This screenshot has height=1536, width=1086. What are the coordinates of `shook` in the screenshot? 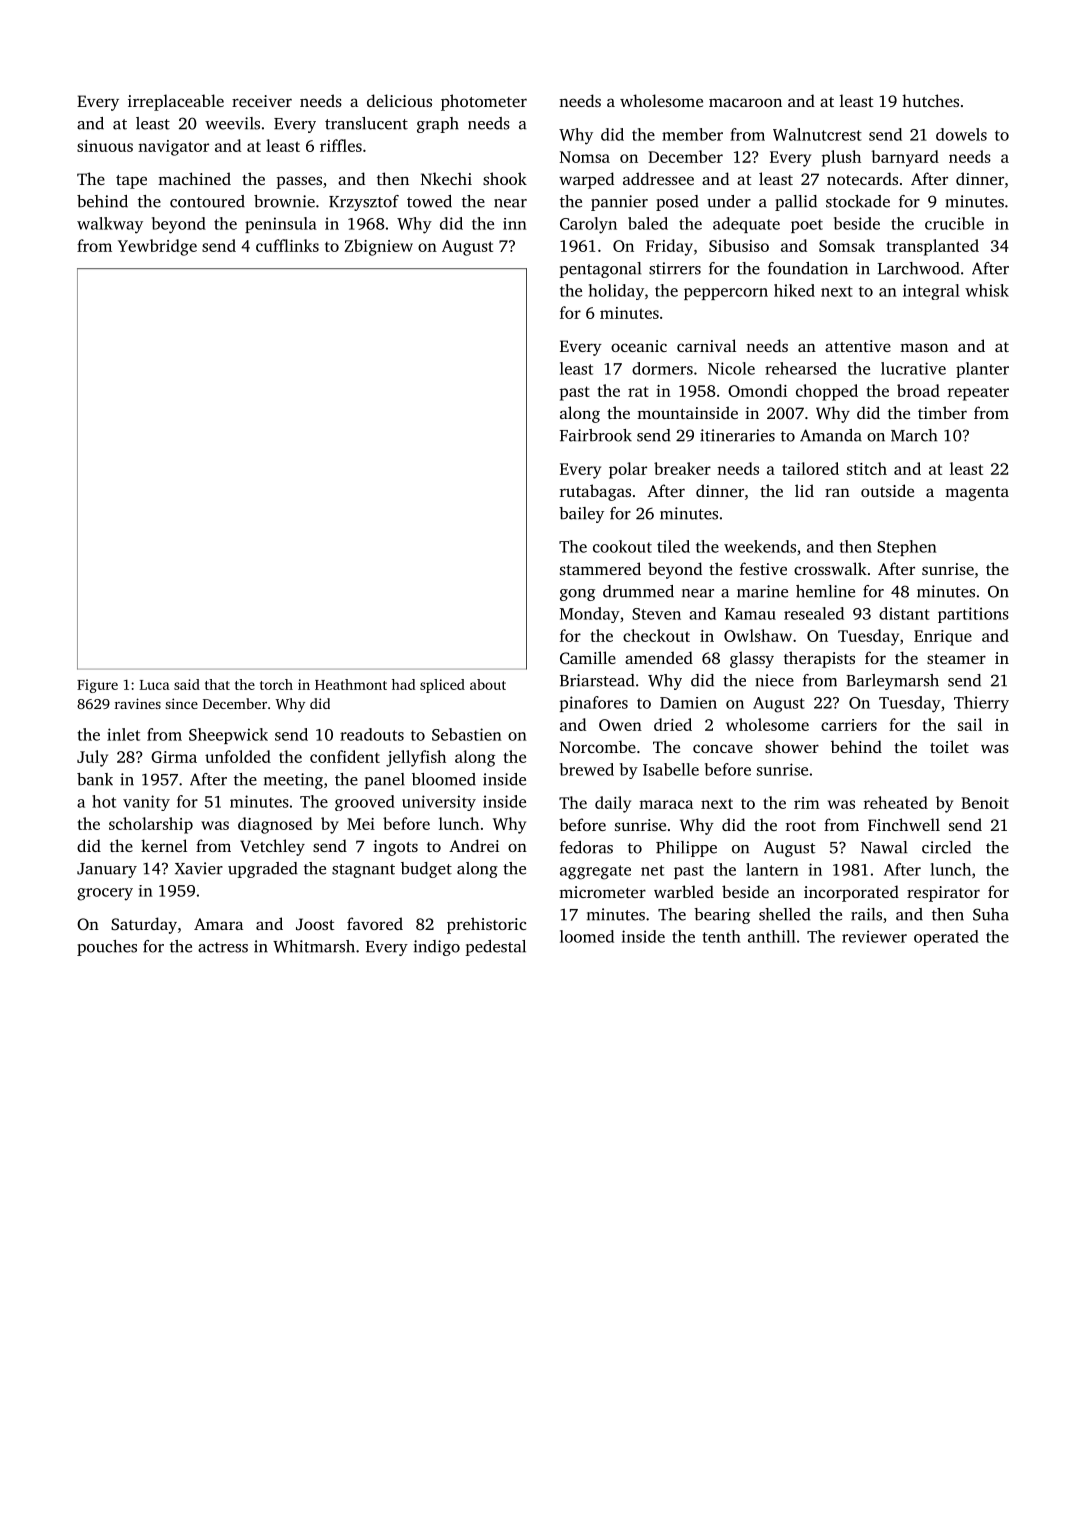 It's located at (505, 178).
